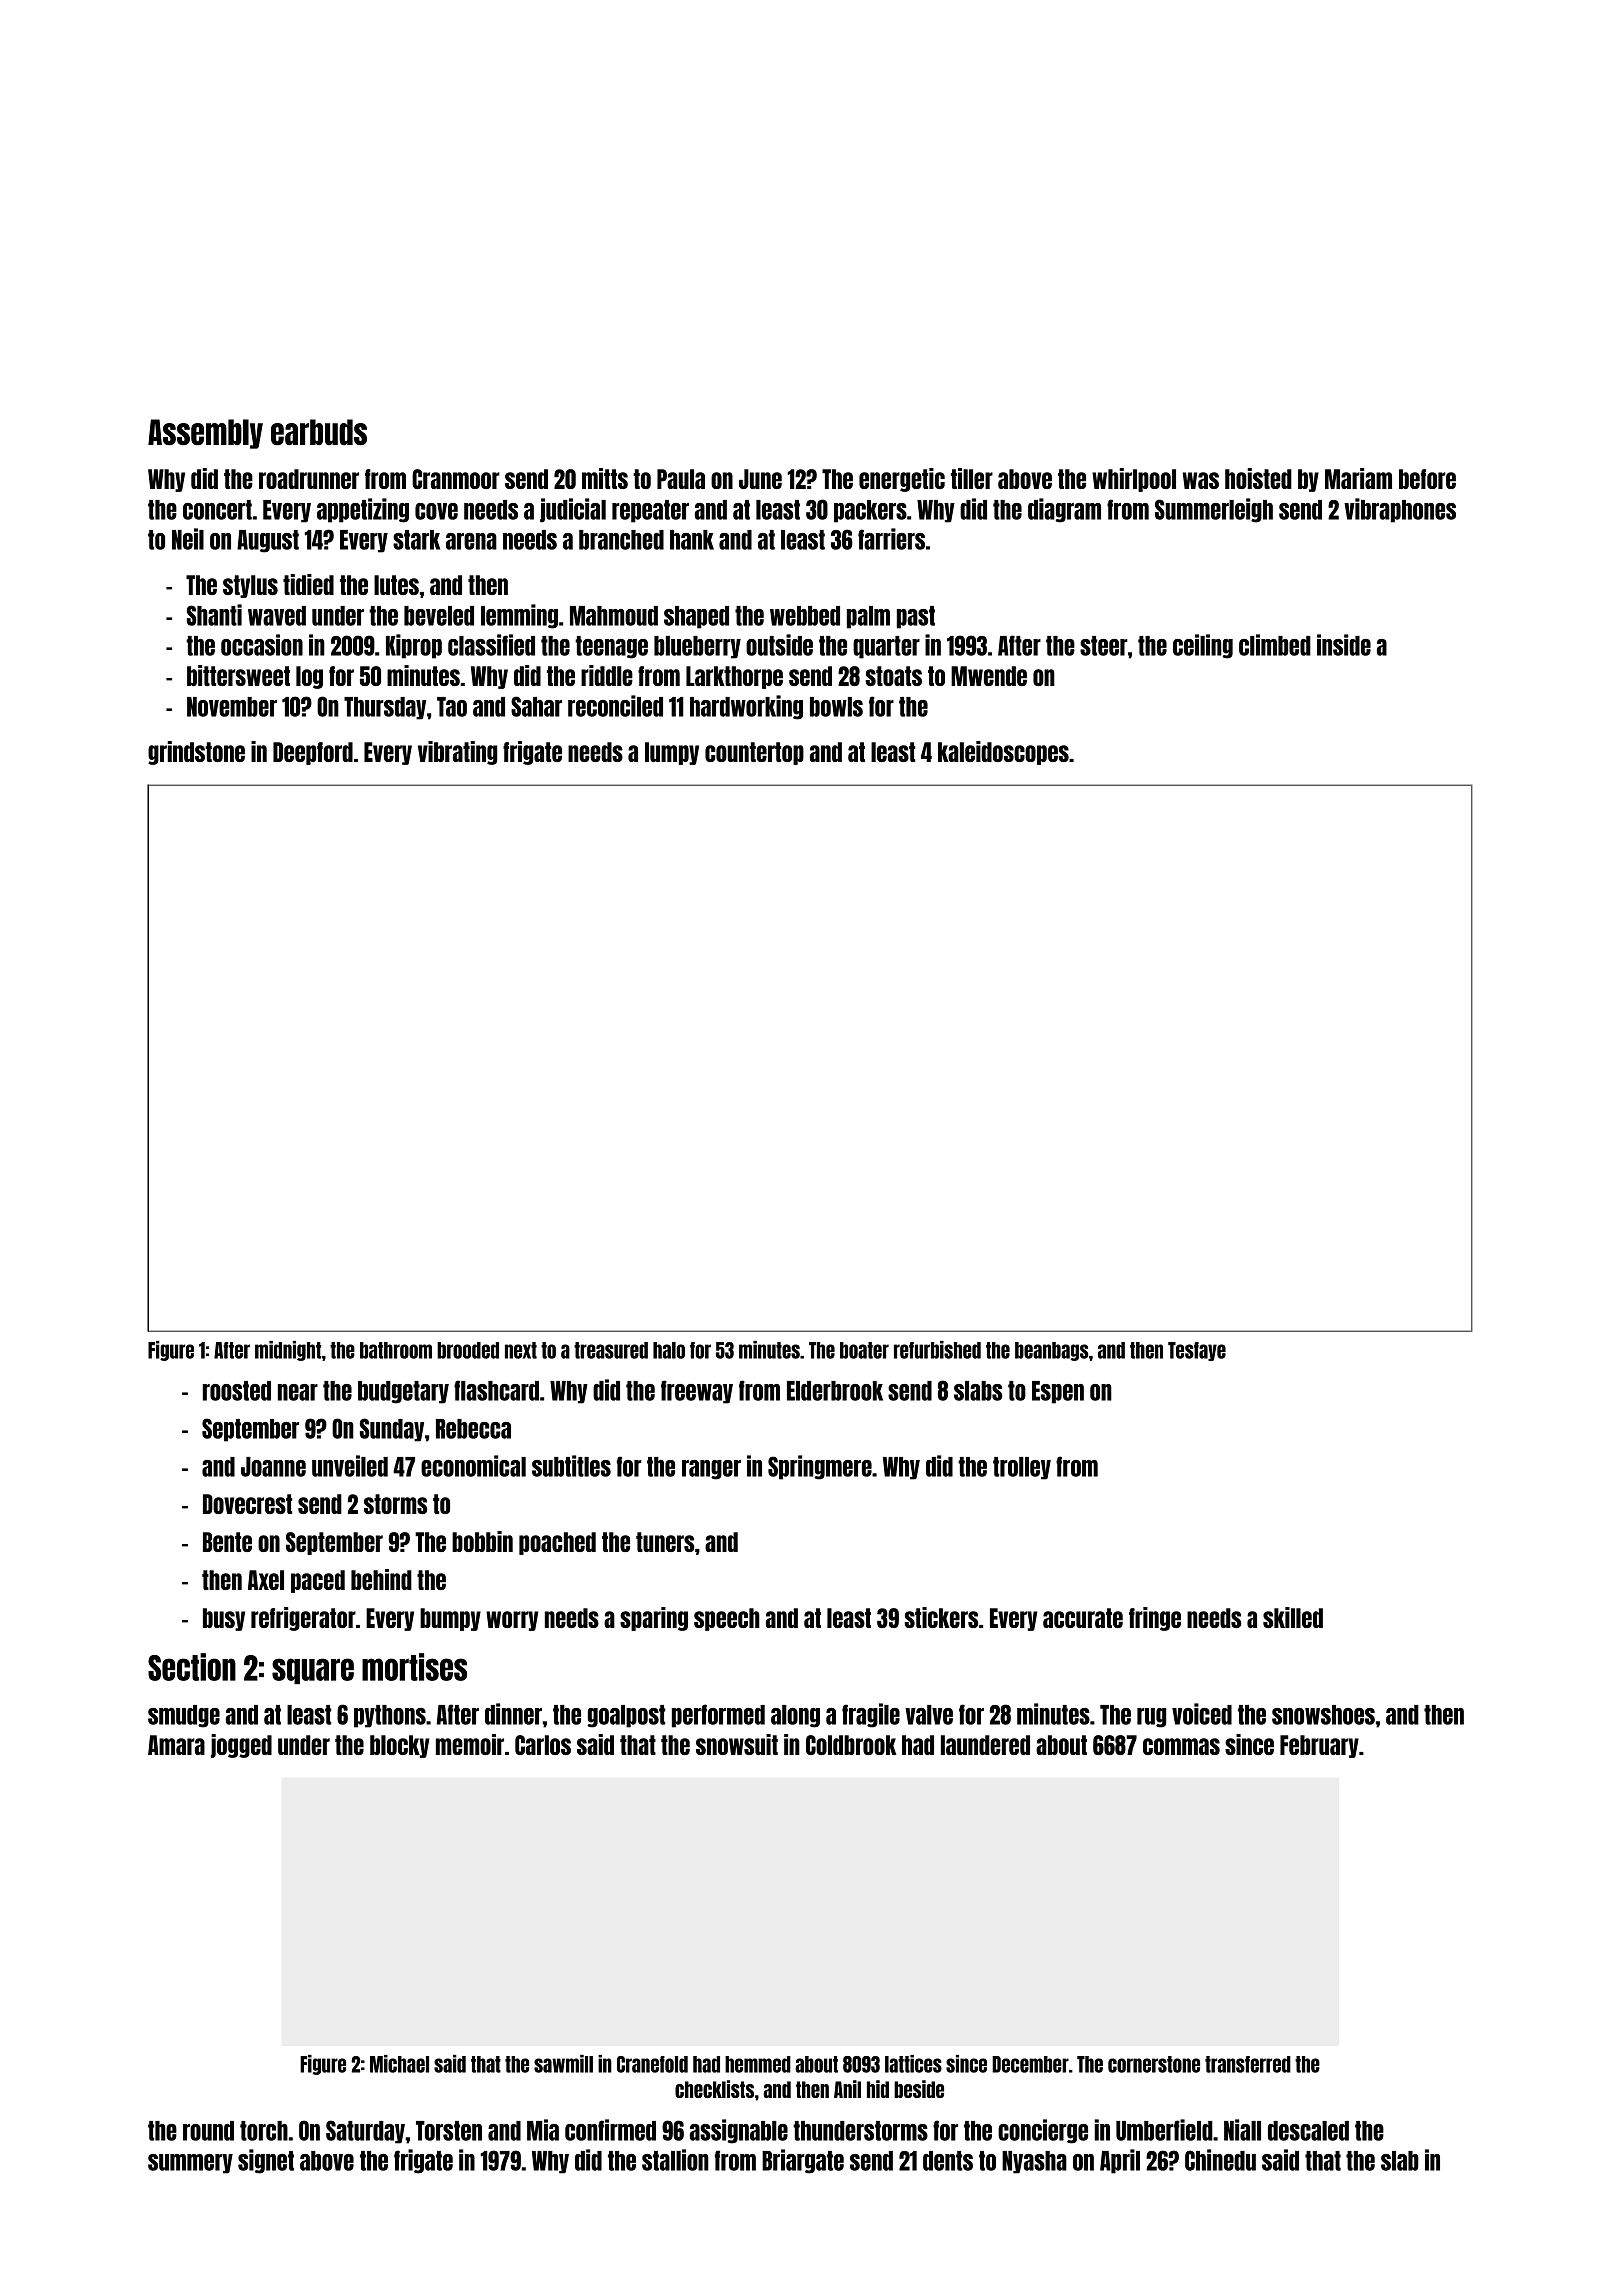 This screenshot has width=1620, height=2292. Describe the element at coordinates (937, 1350) in the screenshot. I see `refurbished` at that location.
